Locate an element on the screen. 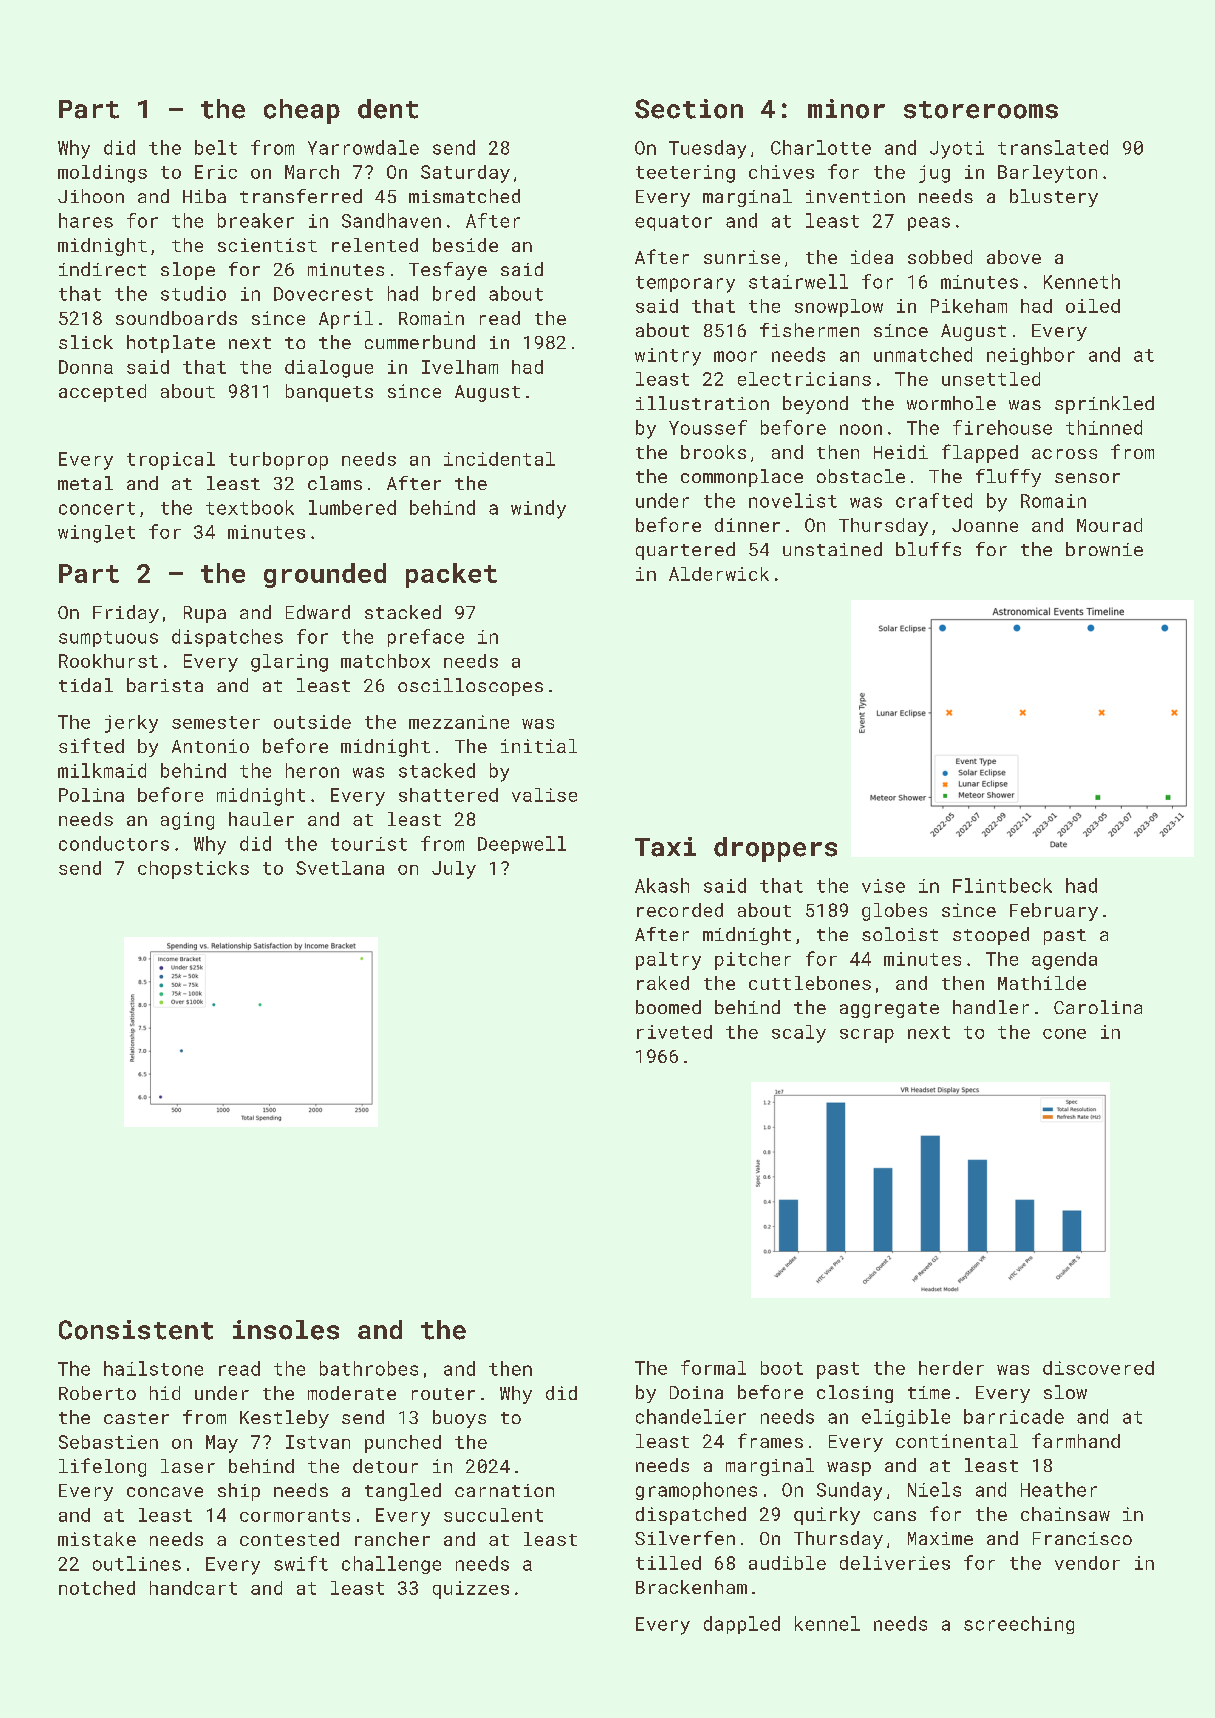 The height and width of the screenshot is (1718, 1215). minor is located at coordinates (846, 109).
